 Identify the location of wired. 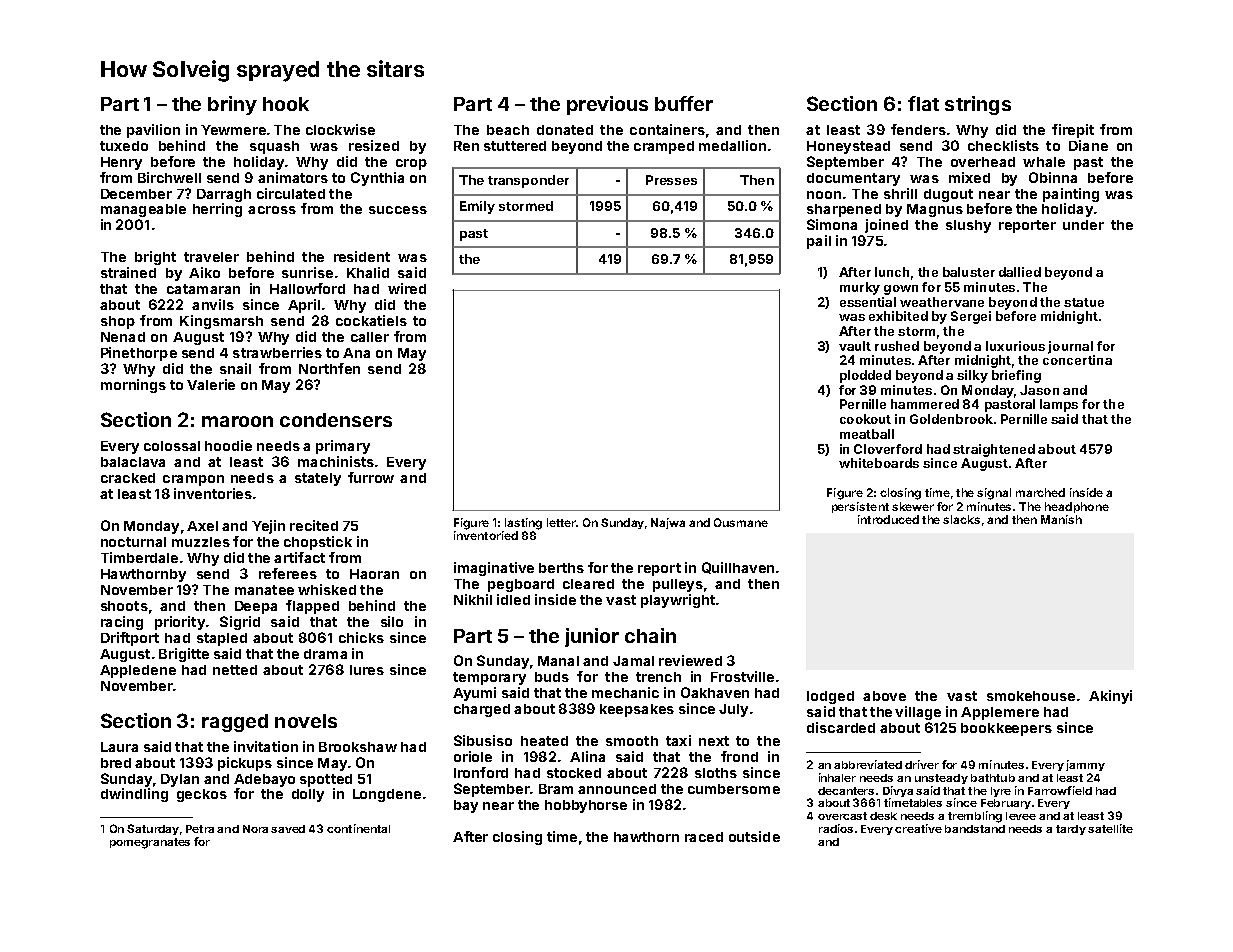
(407, 288).
